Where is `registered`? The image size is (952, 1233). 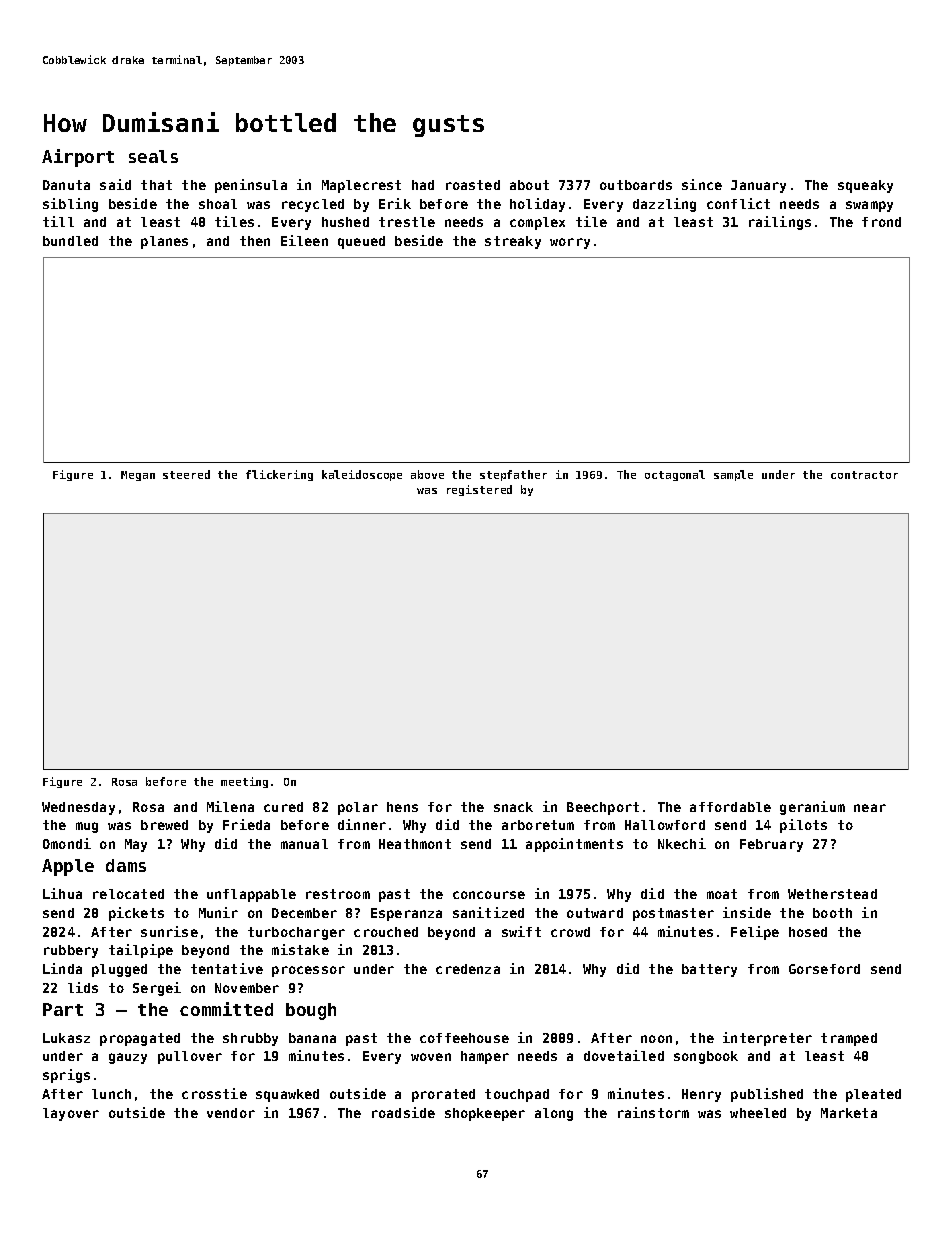
registered is located at coordinates (479, 490).
